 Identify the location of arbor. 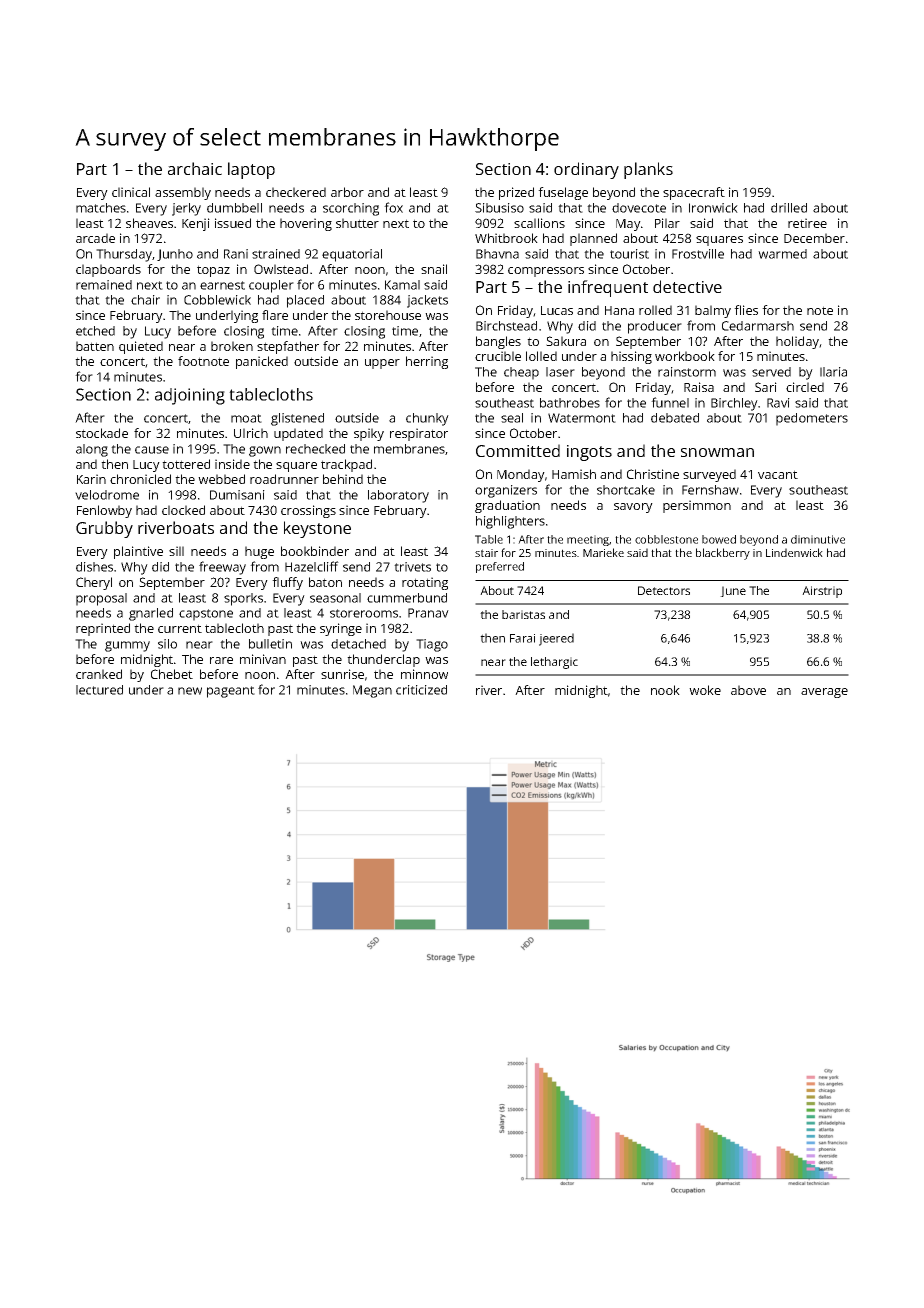
(347, 192).
